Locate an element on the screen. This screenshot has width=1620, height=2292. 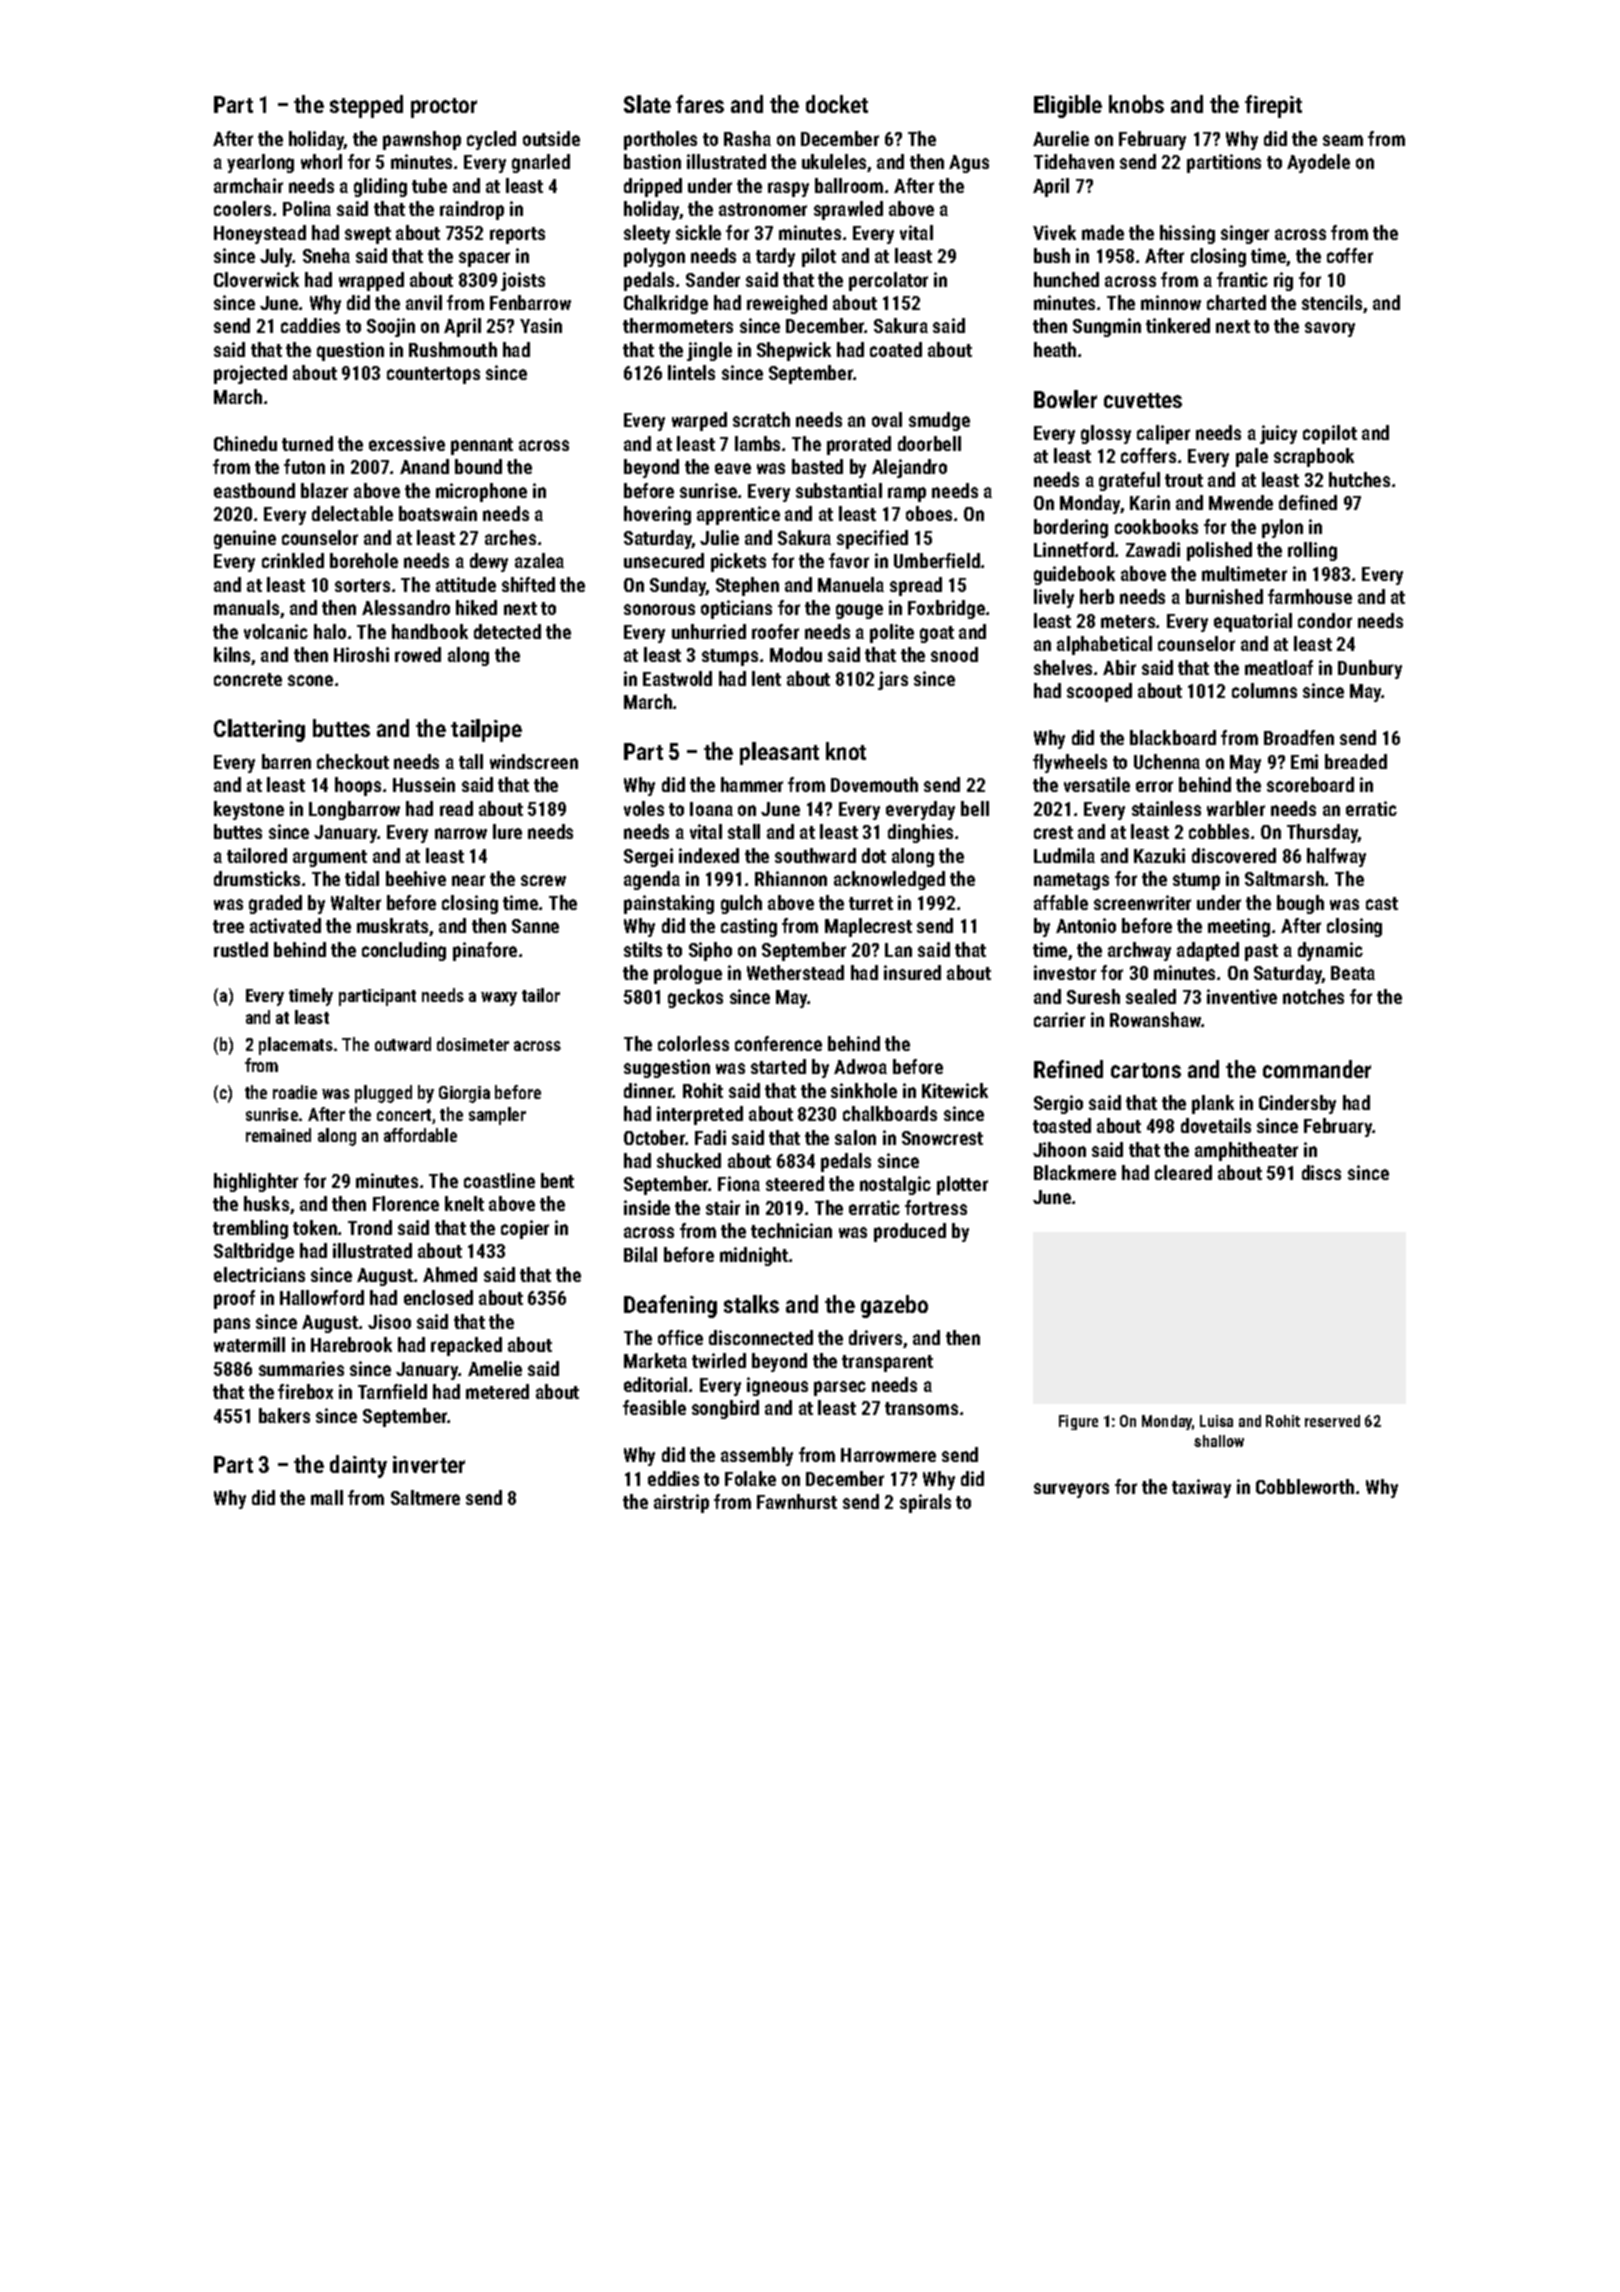
commander is located at coordinates (1317, 1069).
